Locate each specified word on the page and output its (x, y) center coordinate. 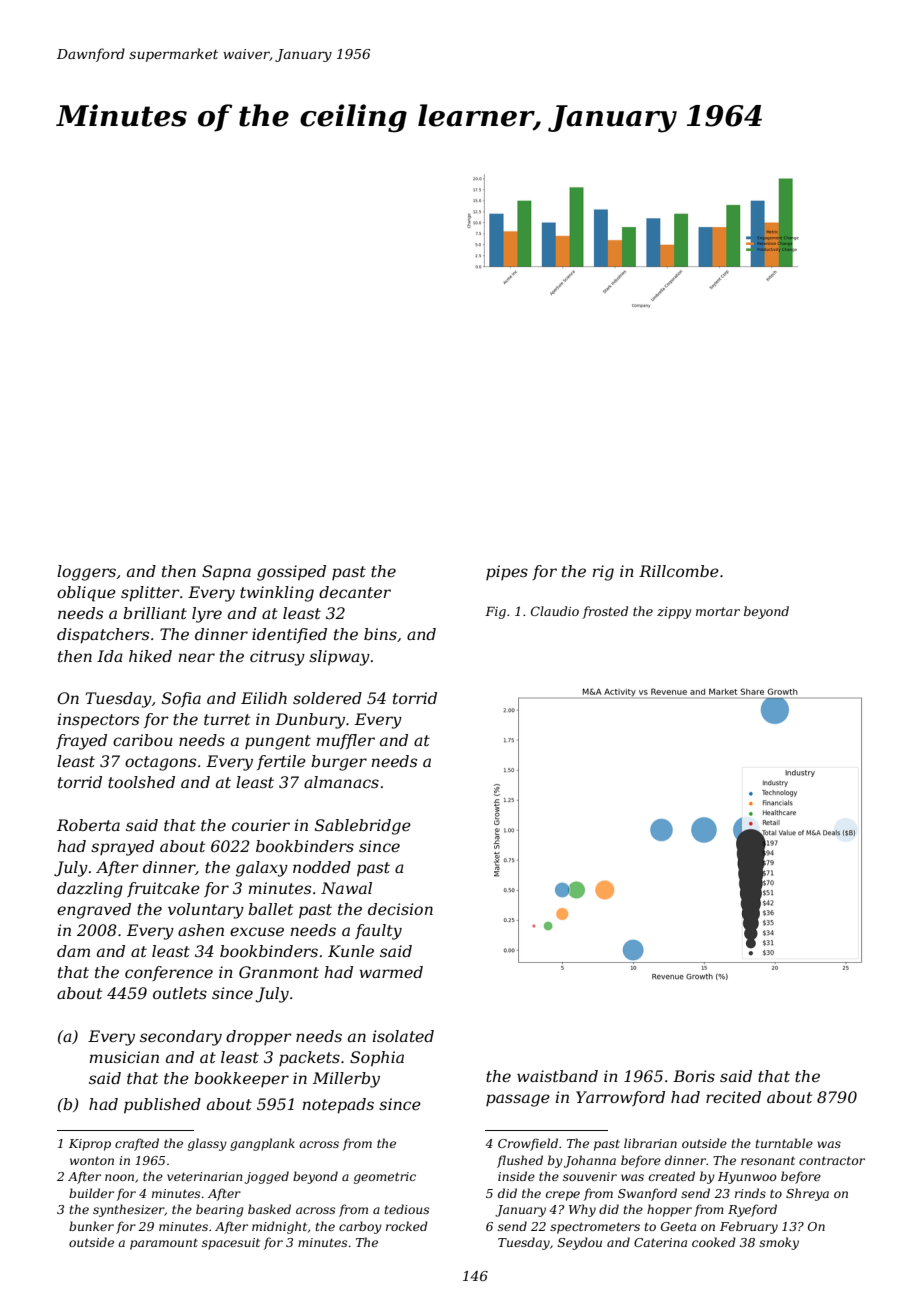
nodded (322, 867)
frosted (605, 612)
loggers (86, 573)
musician (124, 1057)
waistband (557, 1076)
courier (261, 825)
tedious (406, 1209)
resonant (768, 1161)
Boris (694, 1076)
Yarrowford (620, 1098)
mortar (718, 611)
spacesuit (231, 1244)
